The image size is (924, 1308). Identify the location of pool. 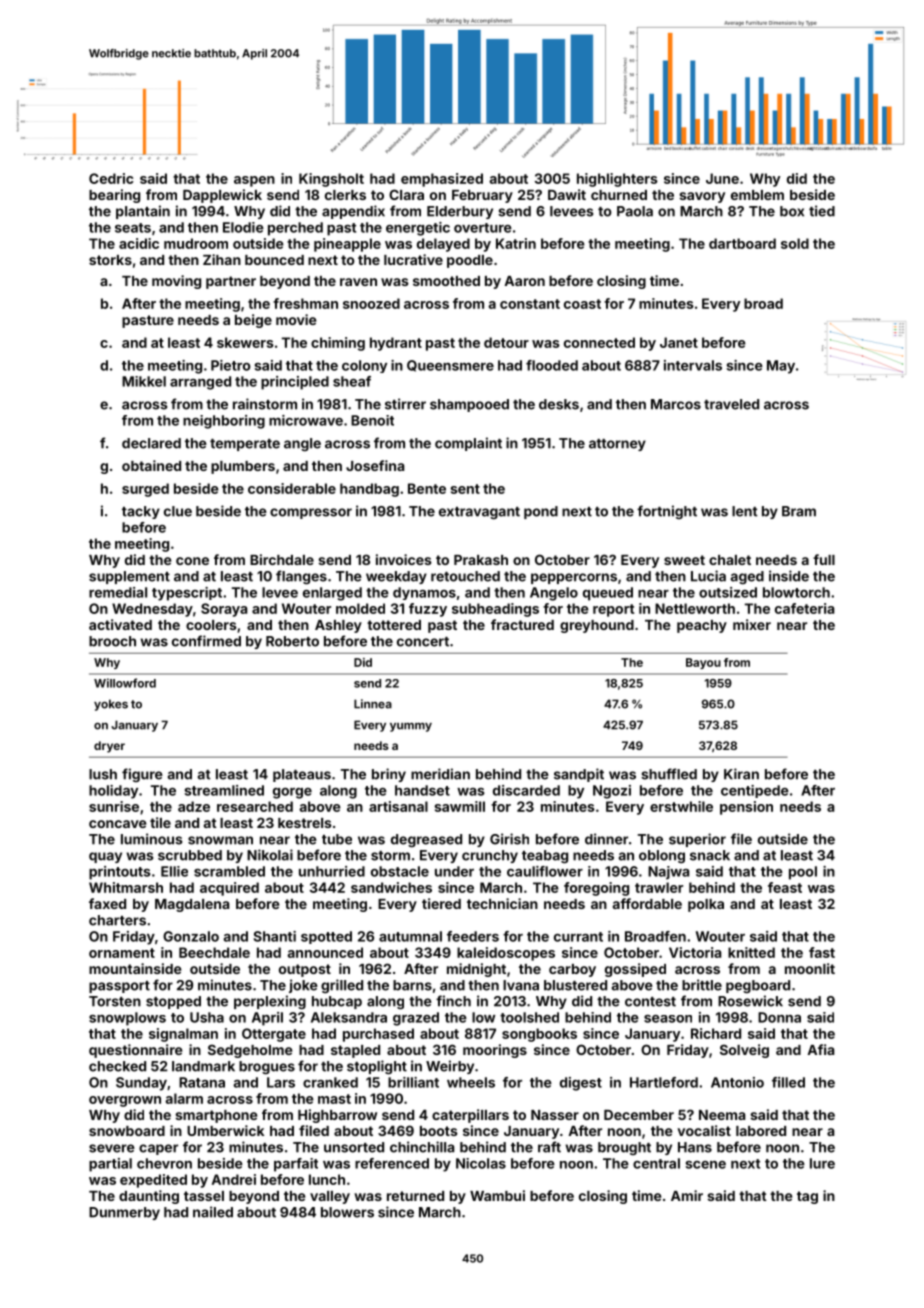
(803, 873).
